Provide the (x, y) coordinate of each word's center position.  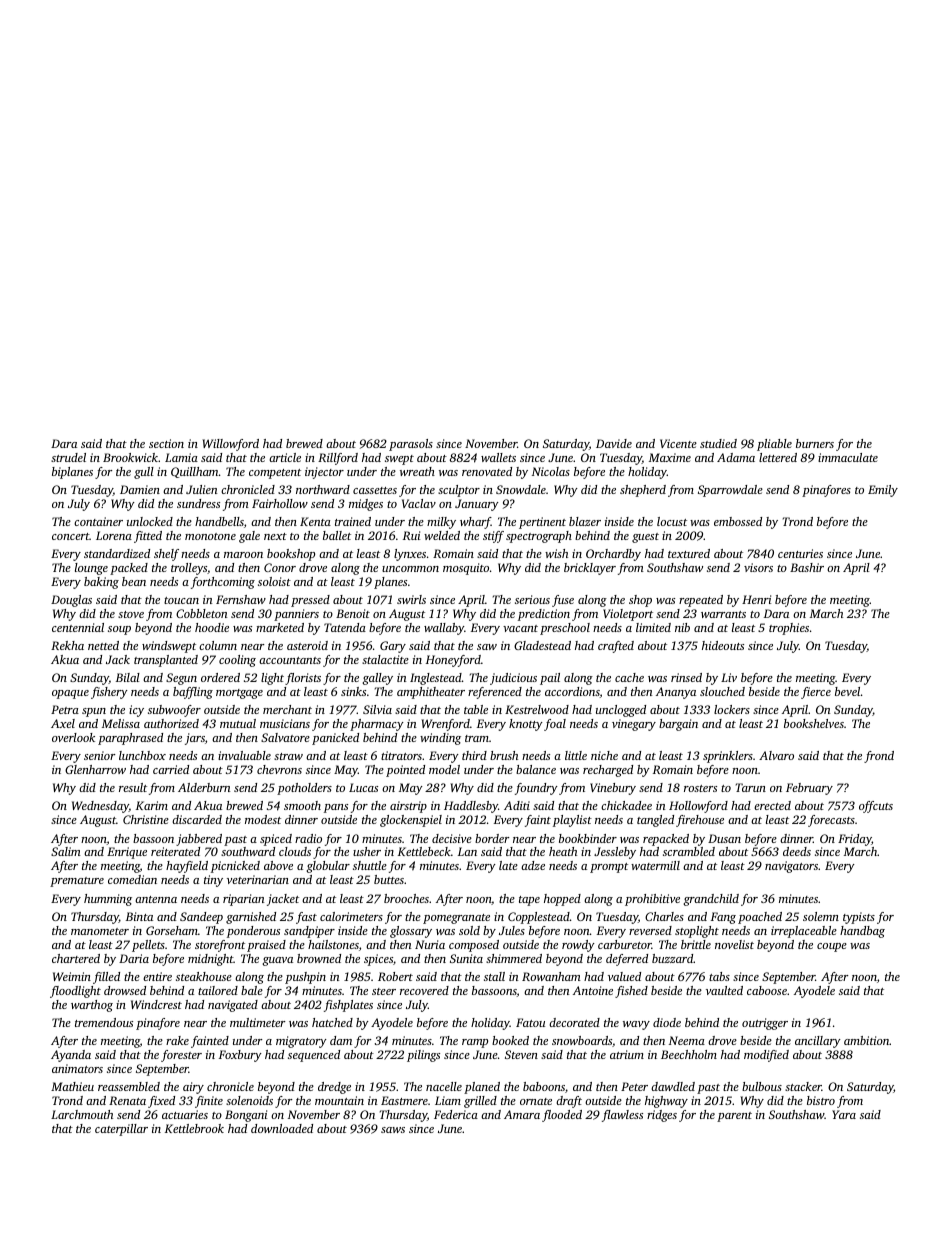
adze (533, 865)
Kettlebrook (194, 1128)
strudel (68, 457)
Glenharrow (95, 769)
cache (629, 677)
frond (879, 757)
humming (108, 900)
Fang (723, 918)
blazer (585, 521)
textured (689, 553)
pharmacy (377, 725)
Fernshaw (241, 599)
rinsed (686, 677)
